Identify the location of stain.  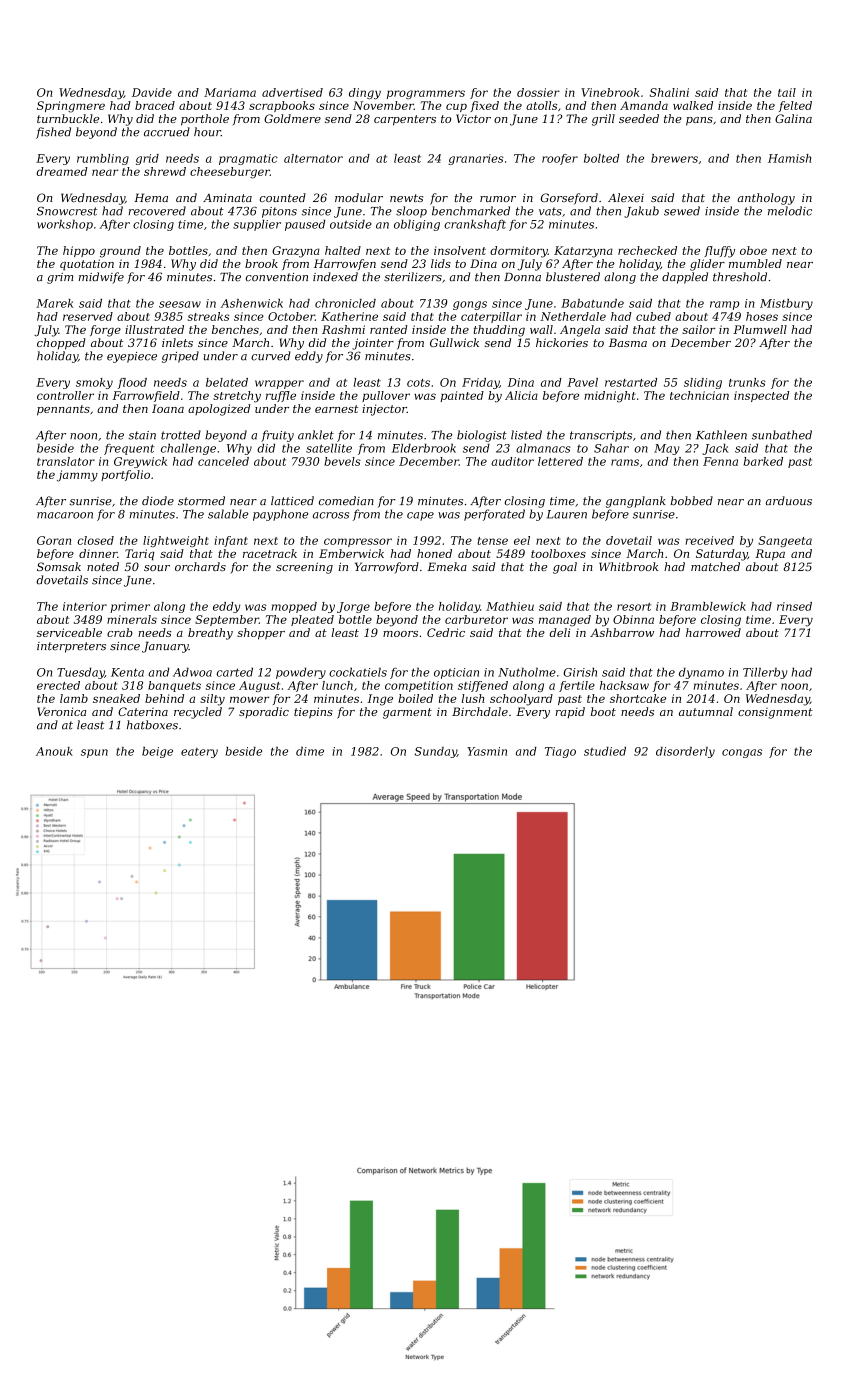
(142, 435).
